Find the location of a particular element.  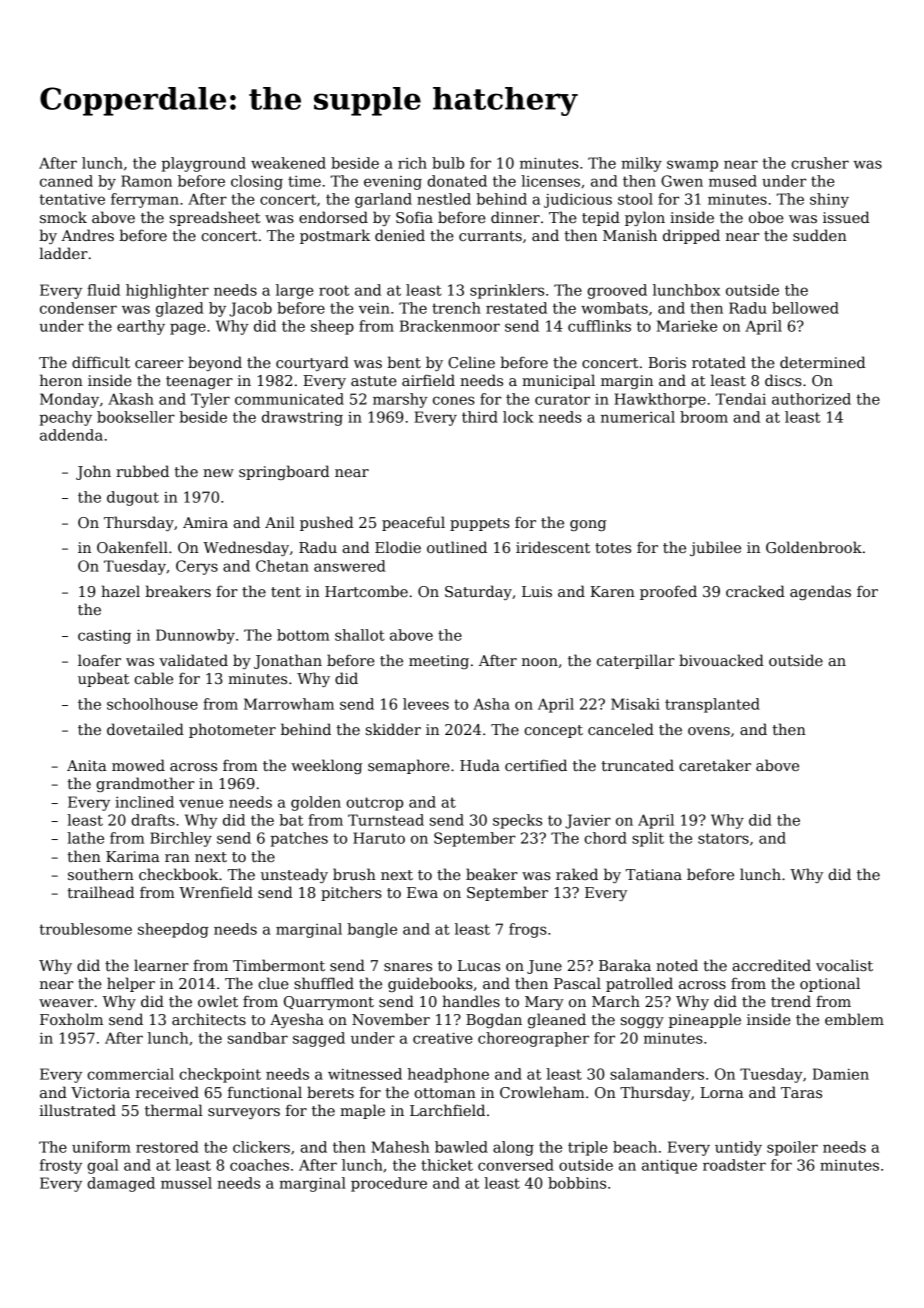

mused is located at coordinates (733, 181).
